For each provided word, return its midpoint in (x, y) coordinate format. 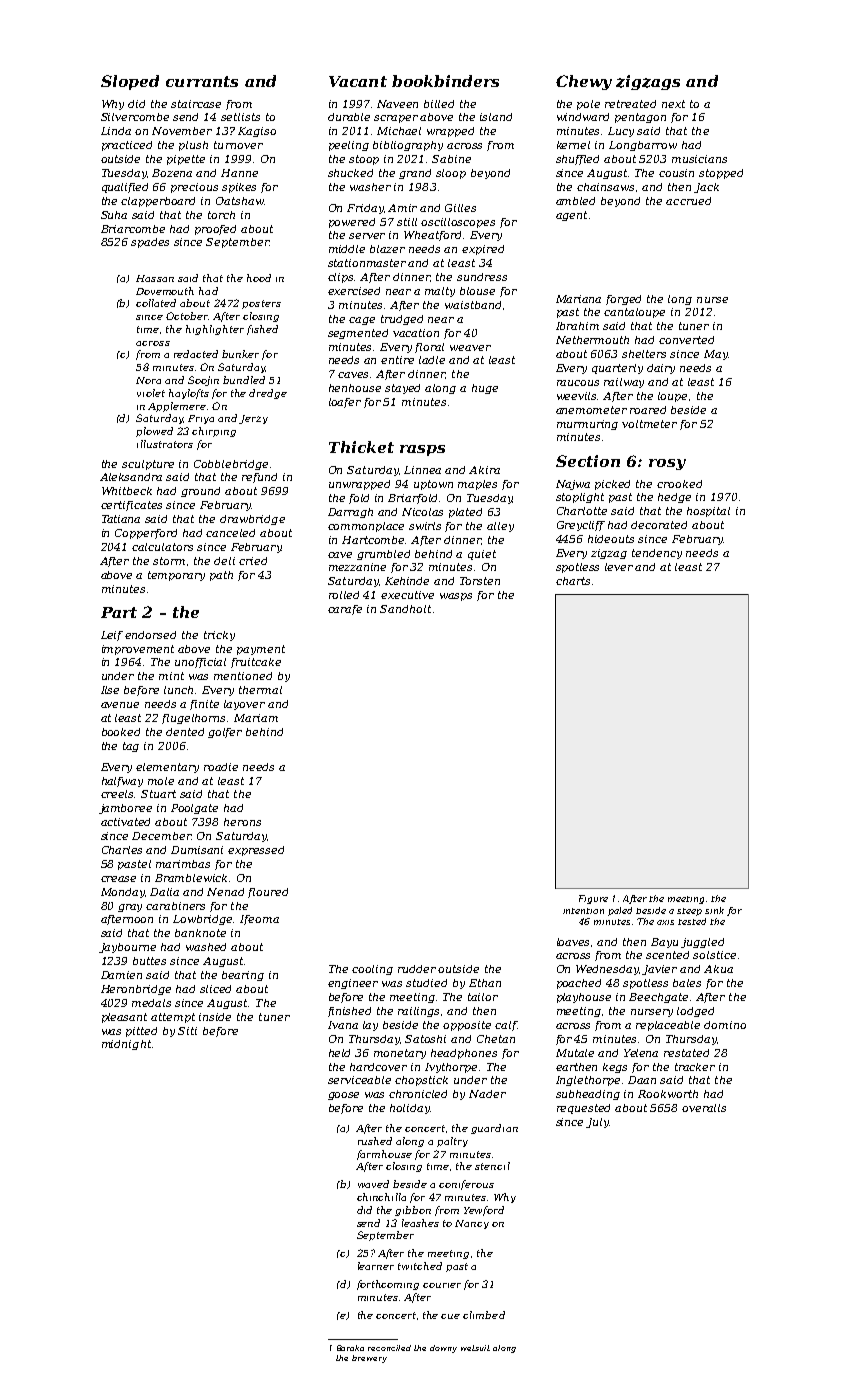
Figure (593, 899)
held (339, 1053)
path (221, 576)
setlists (240, 117)
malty (440, 292)
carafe (345, 610)
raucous (578, 383)
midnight (126, 1045)
